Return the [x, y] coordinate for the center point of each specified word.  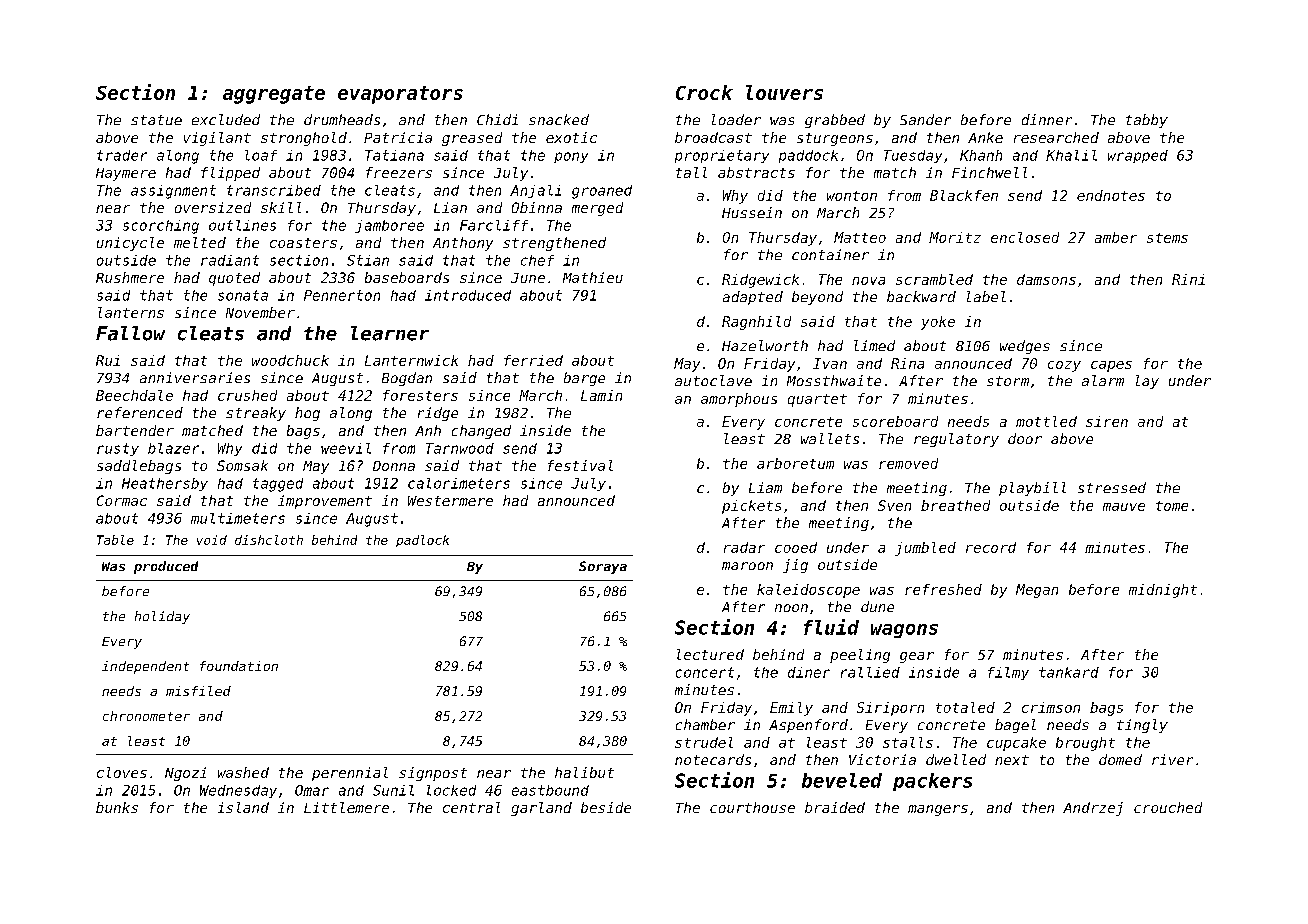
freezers [399, 172]
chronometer [146, 716]
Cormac [122, 500]
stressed [1112, 487]
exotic [571, 137]
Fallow [130, 333]
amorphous [739, 400]
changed [481, 432]
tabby [1147, 121]
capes [1111, 366]
